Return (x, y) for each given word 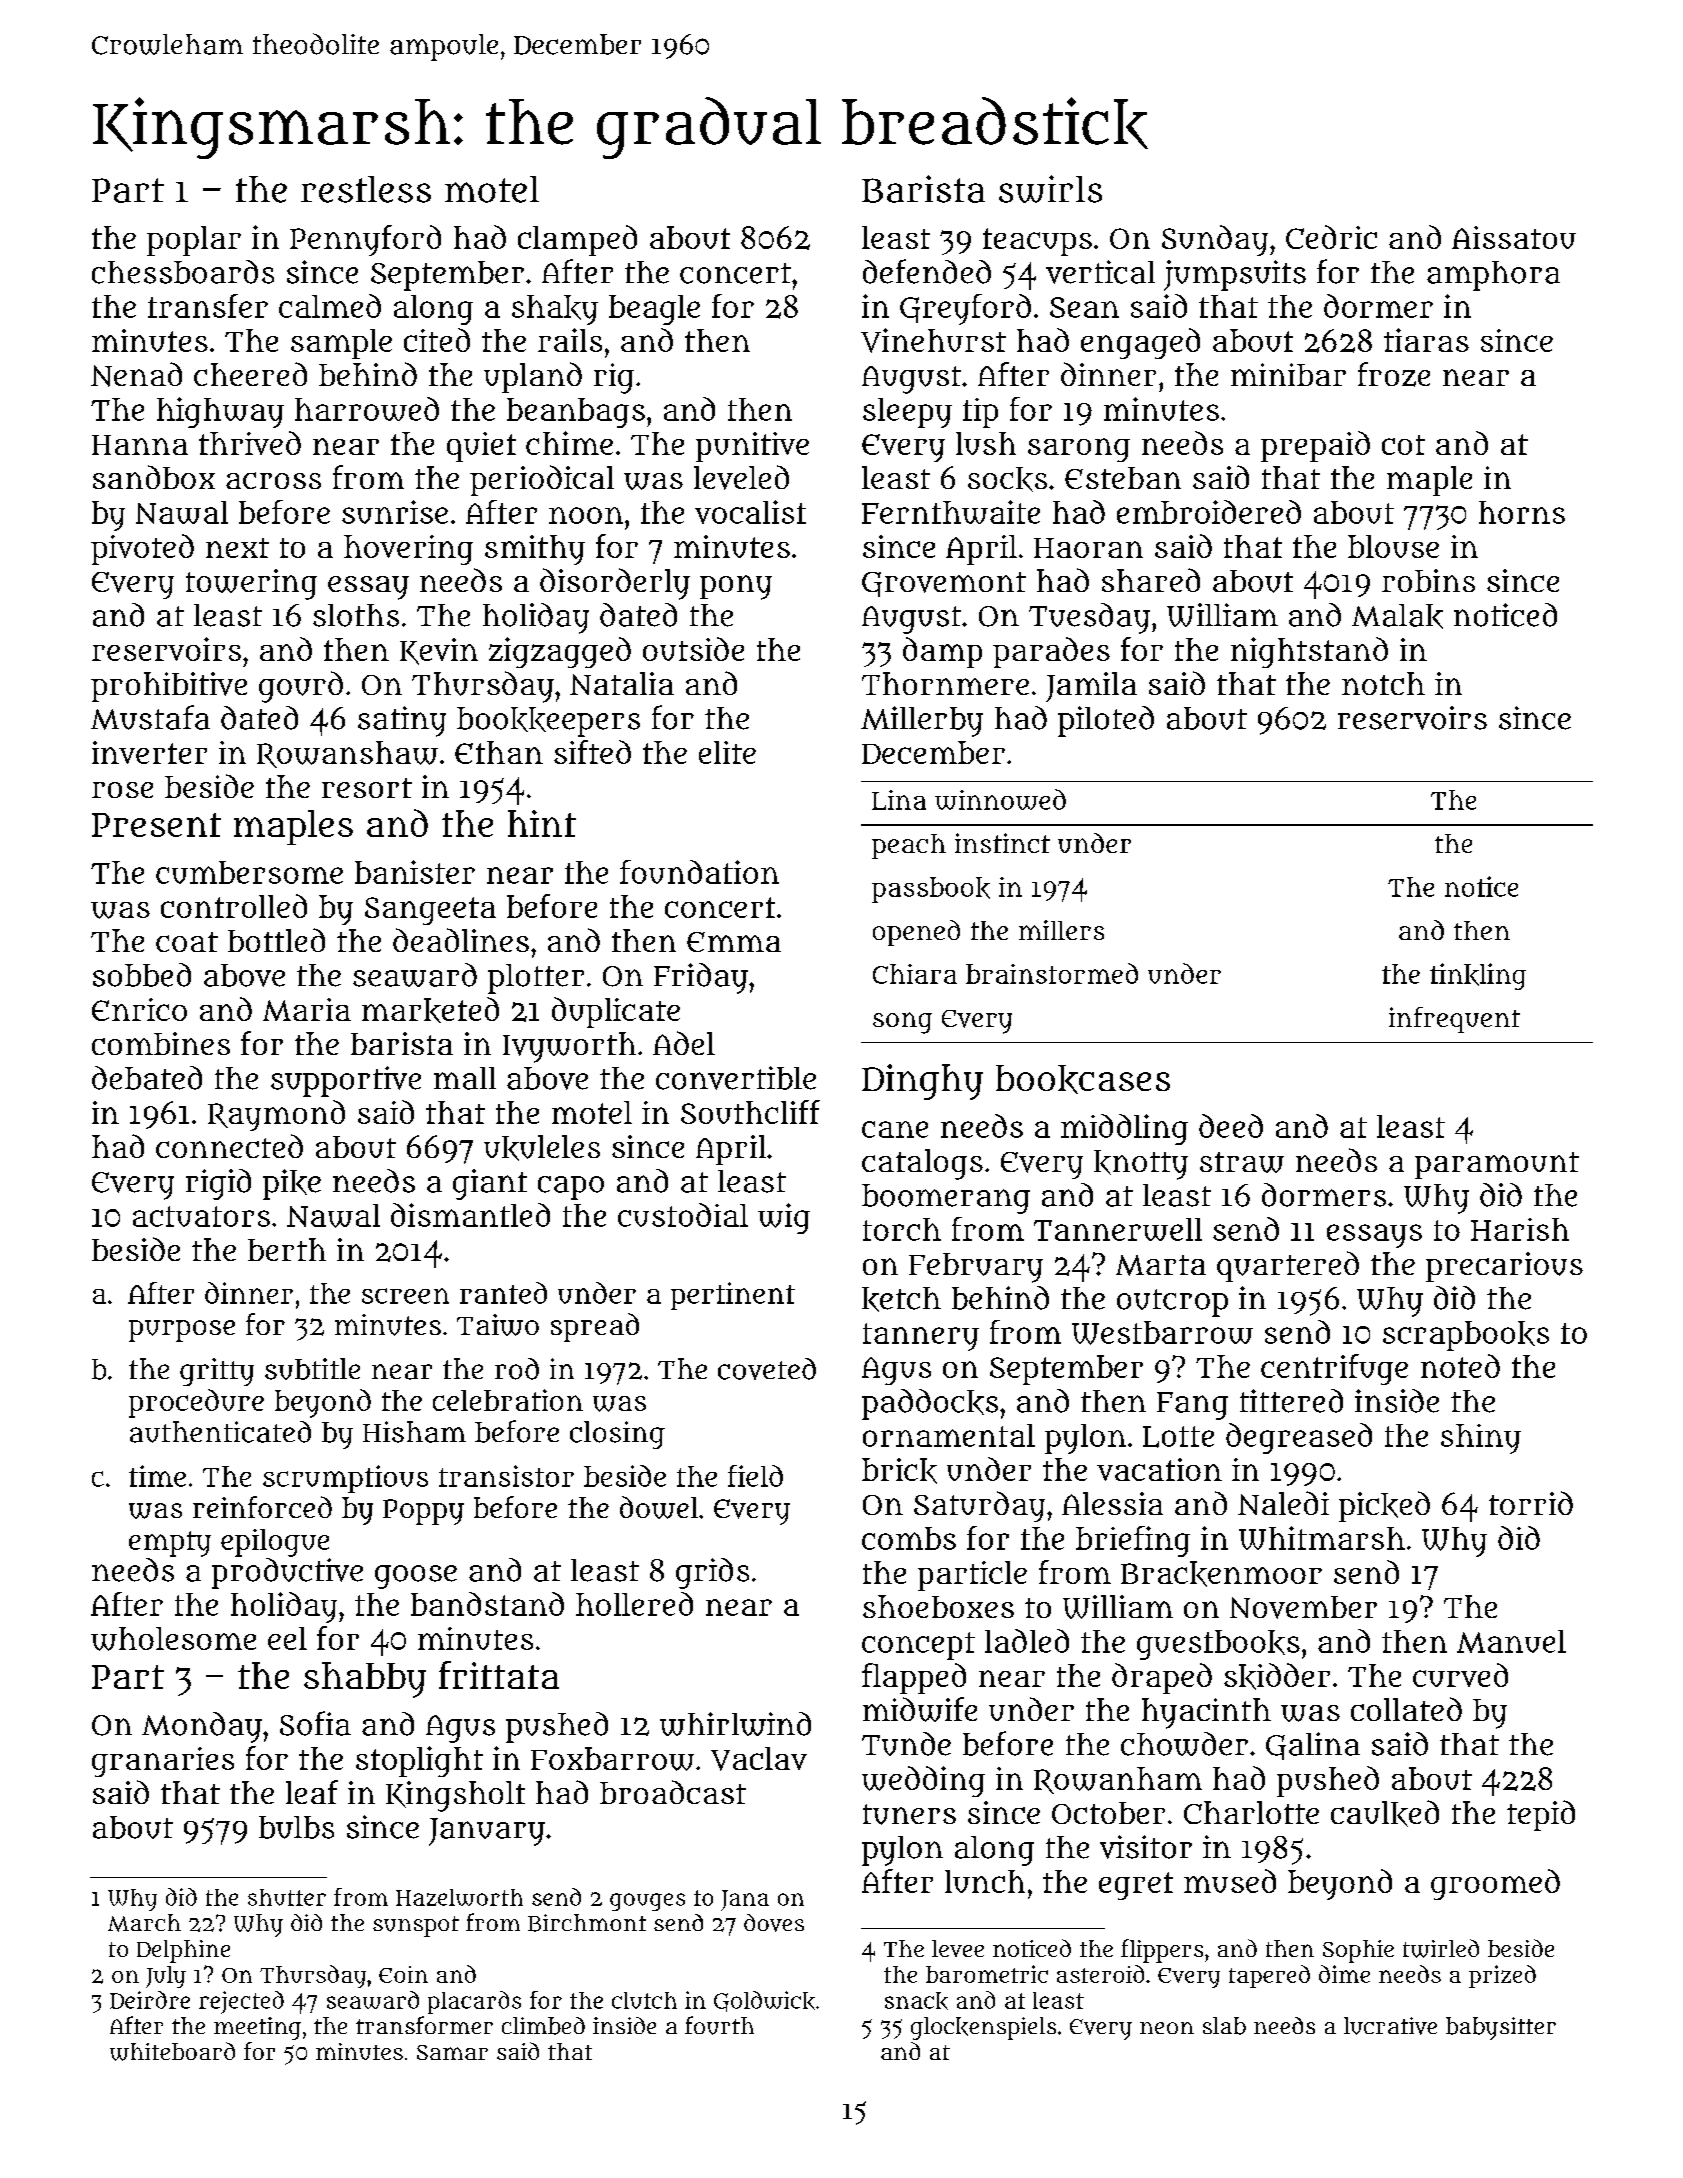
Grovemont (944, 584)
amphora (1493, 276)
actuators (201, 1216)
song (902, 1023)
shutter (287, 1897)
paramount (1497, 1165)
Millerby (922, 721)
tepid (1541, 1815)
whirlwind (735, 1724)
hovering (408, 550)
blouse (1393, 546)
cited (437, 340)
